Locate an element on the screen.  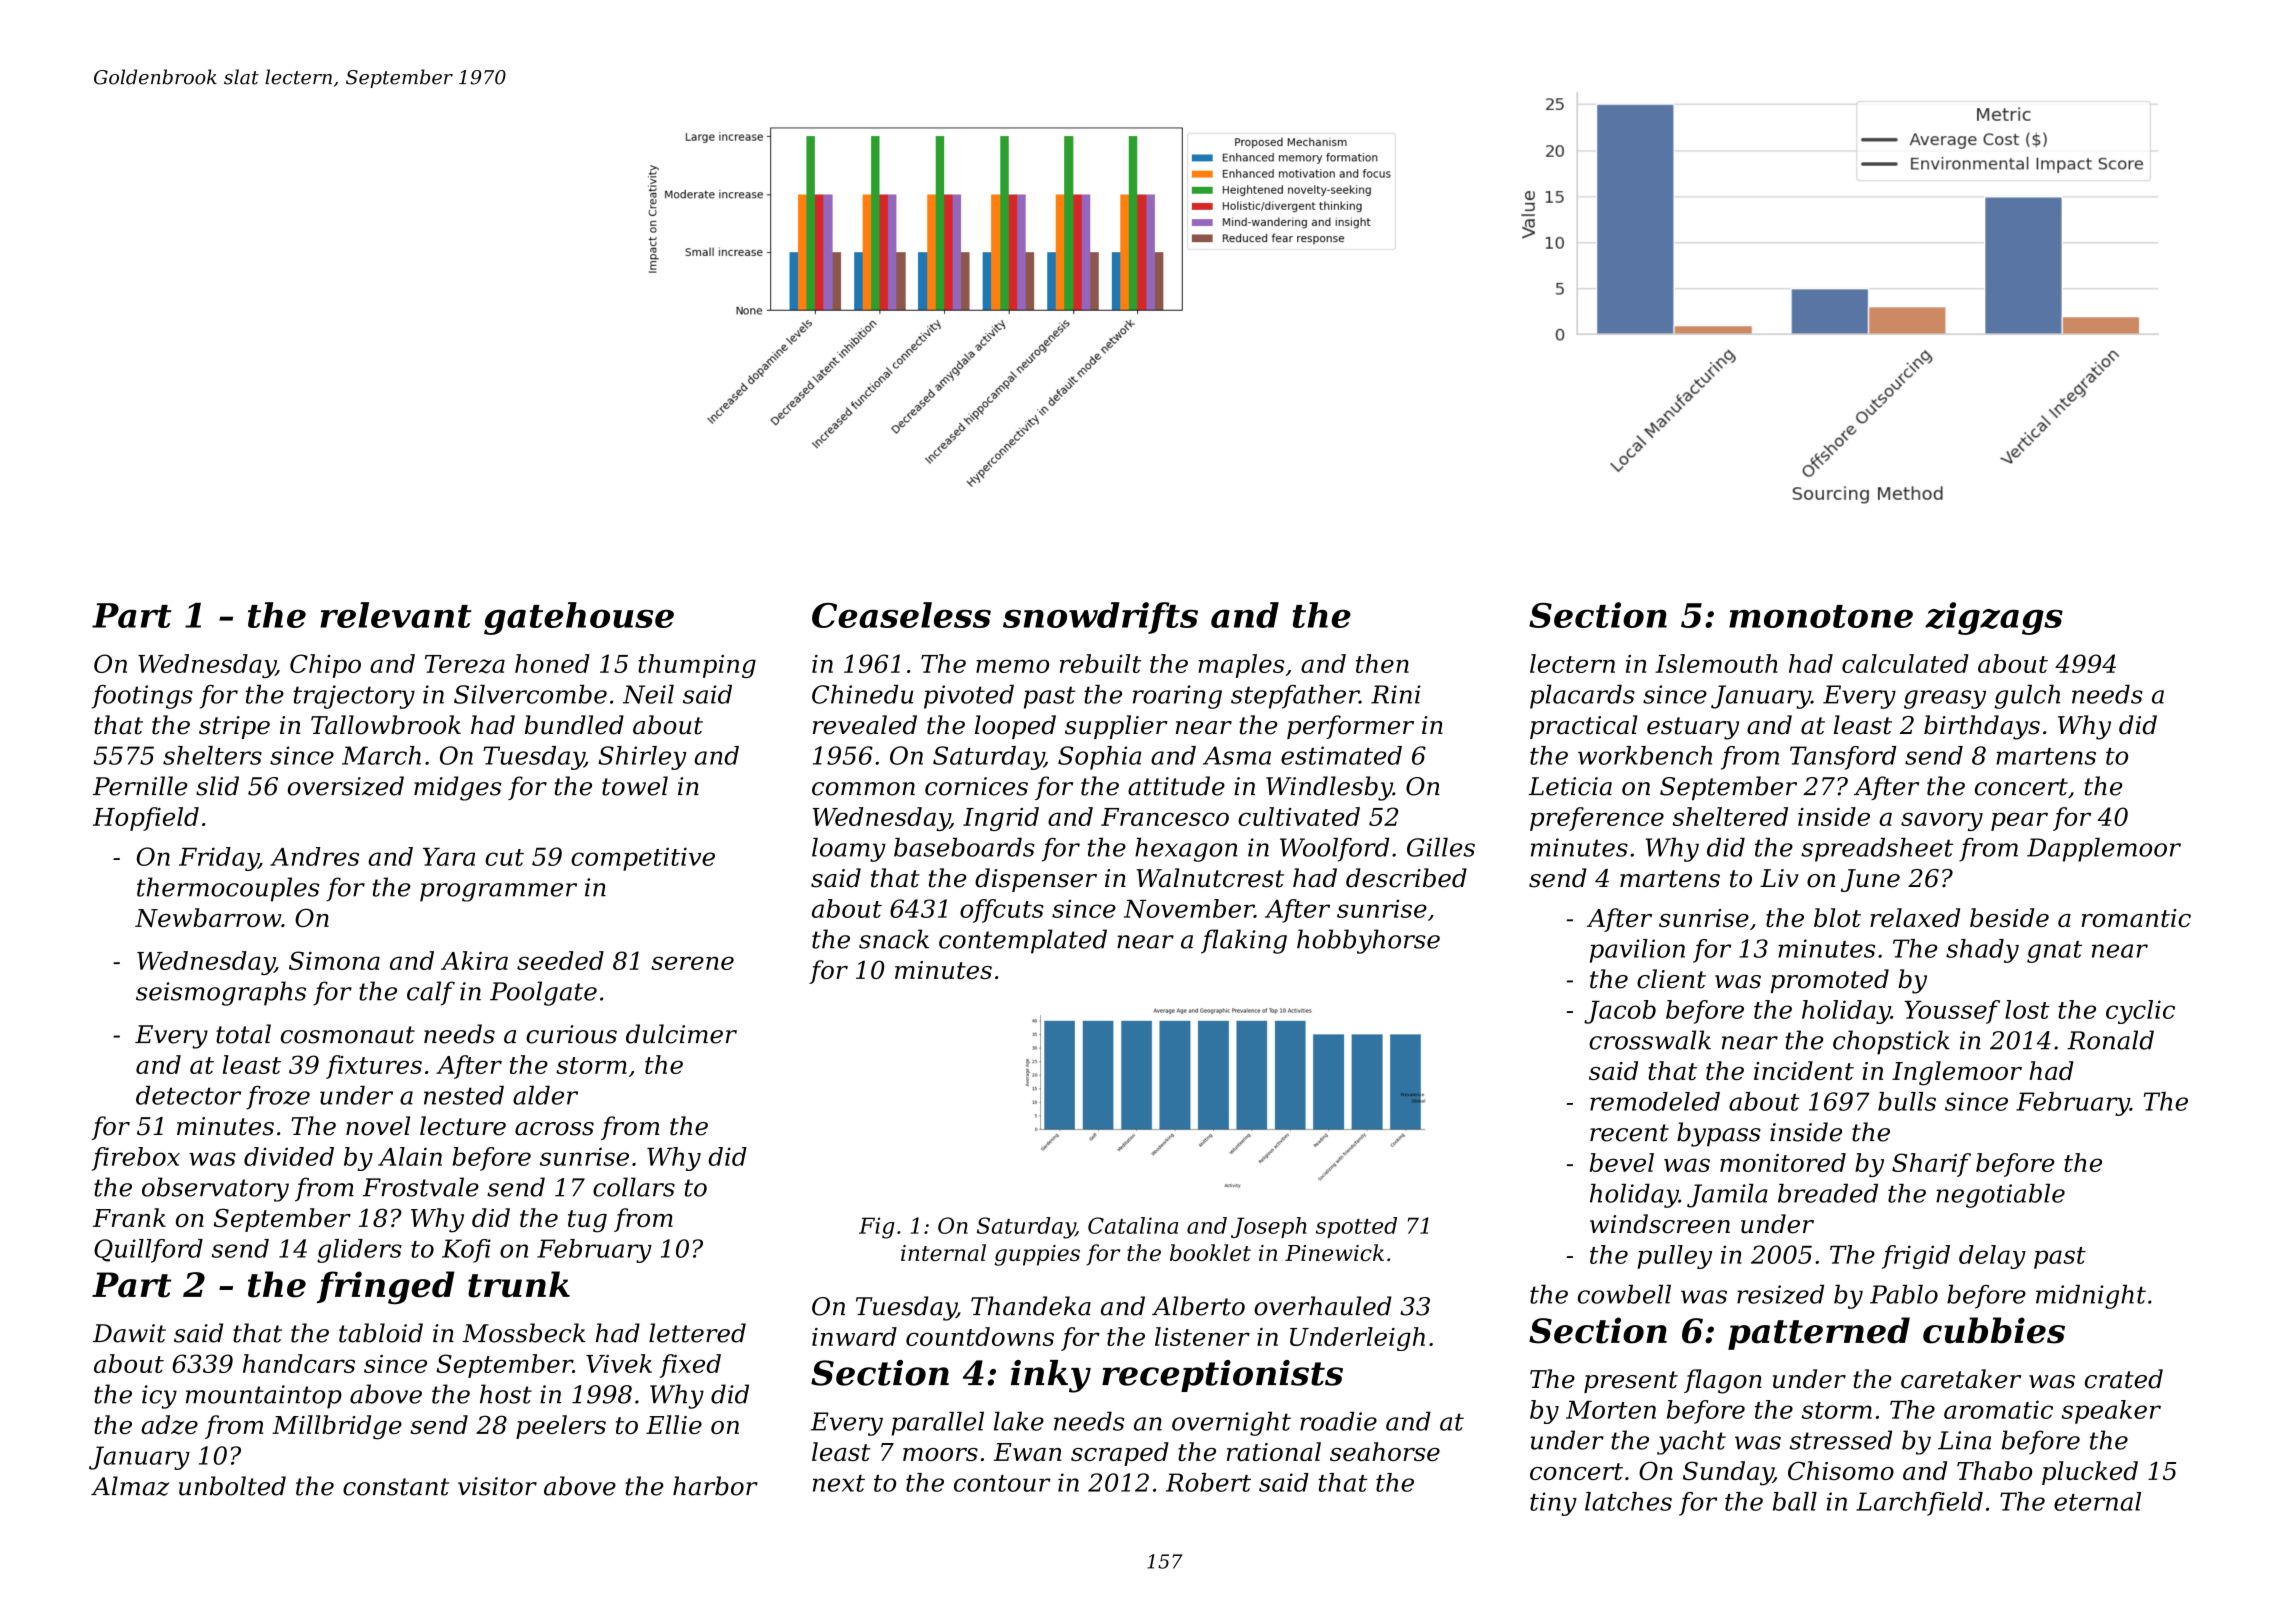
looped is located at coordinates (1015, 727).
